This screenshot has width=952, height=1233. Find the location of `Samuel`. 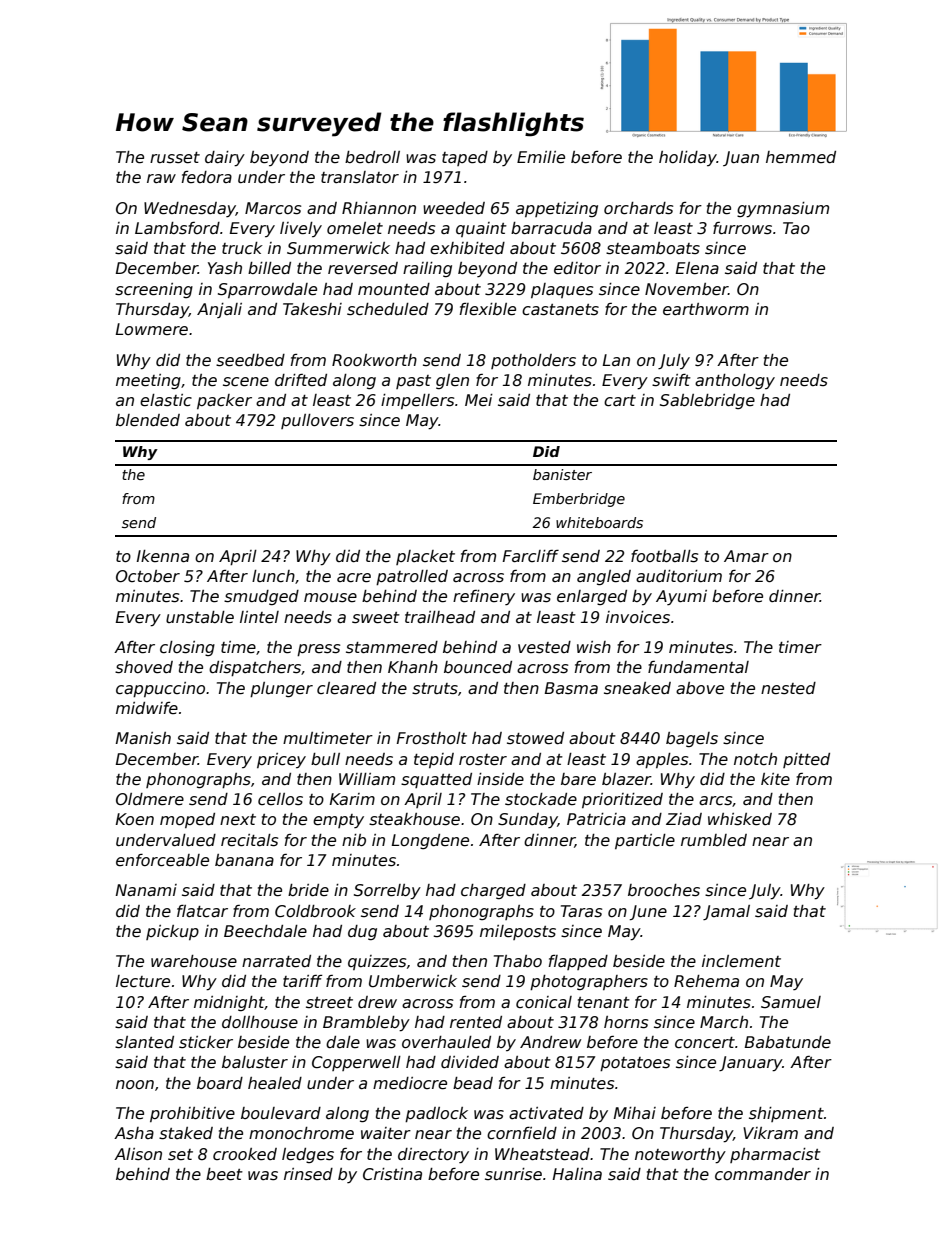

Samuel is located at coordinates (791, 1002).
